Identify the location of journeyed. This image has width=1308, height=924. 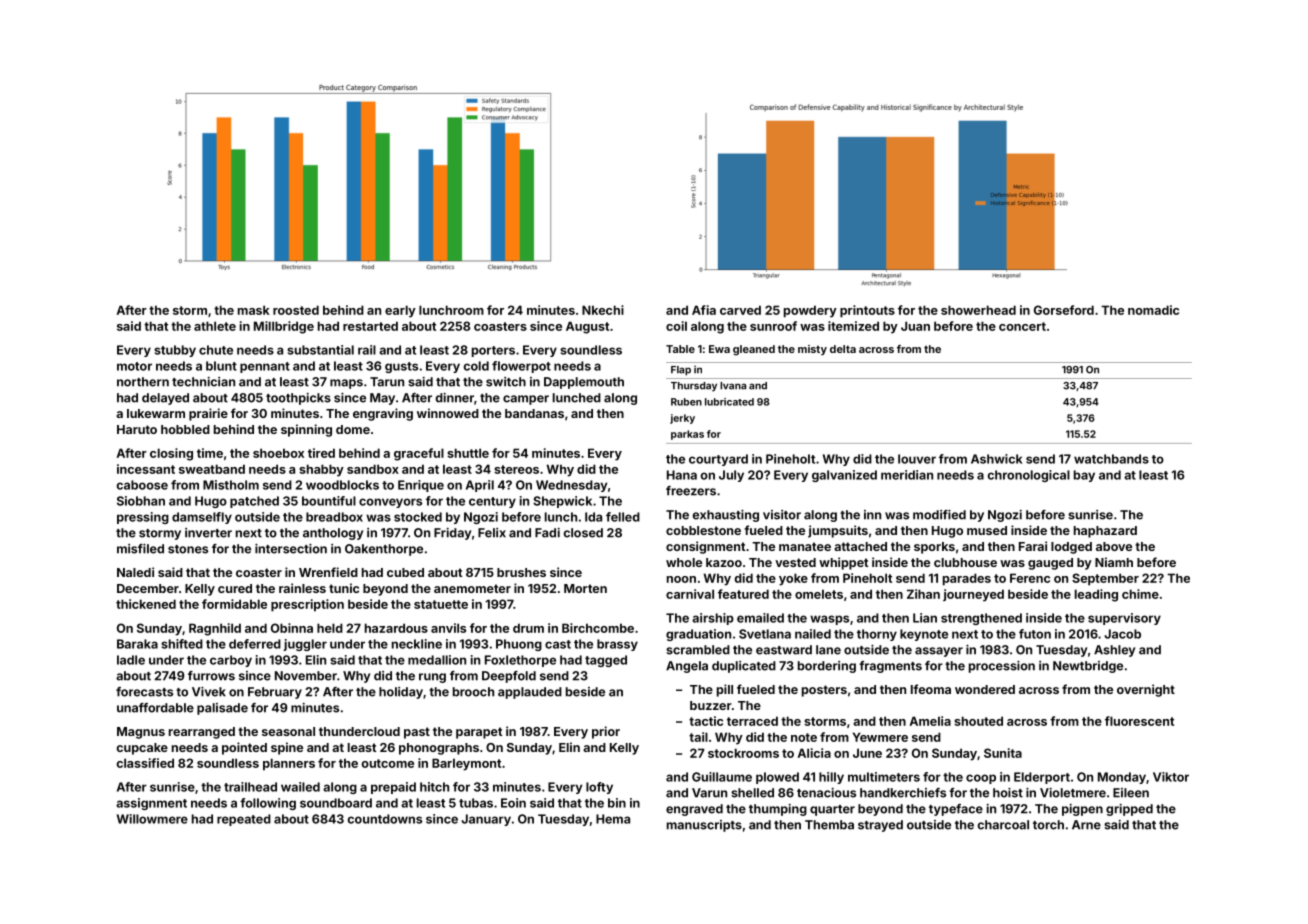
(973, 595).
